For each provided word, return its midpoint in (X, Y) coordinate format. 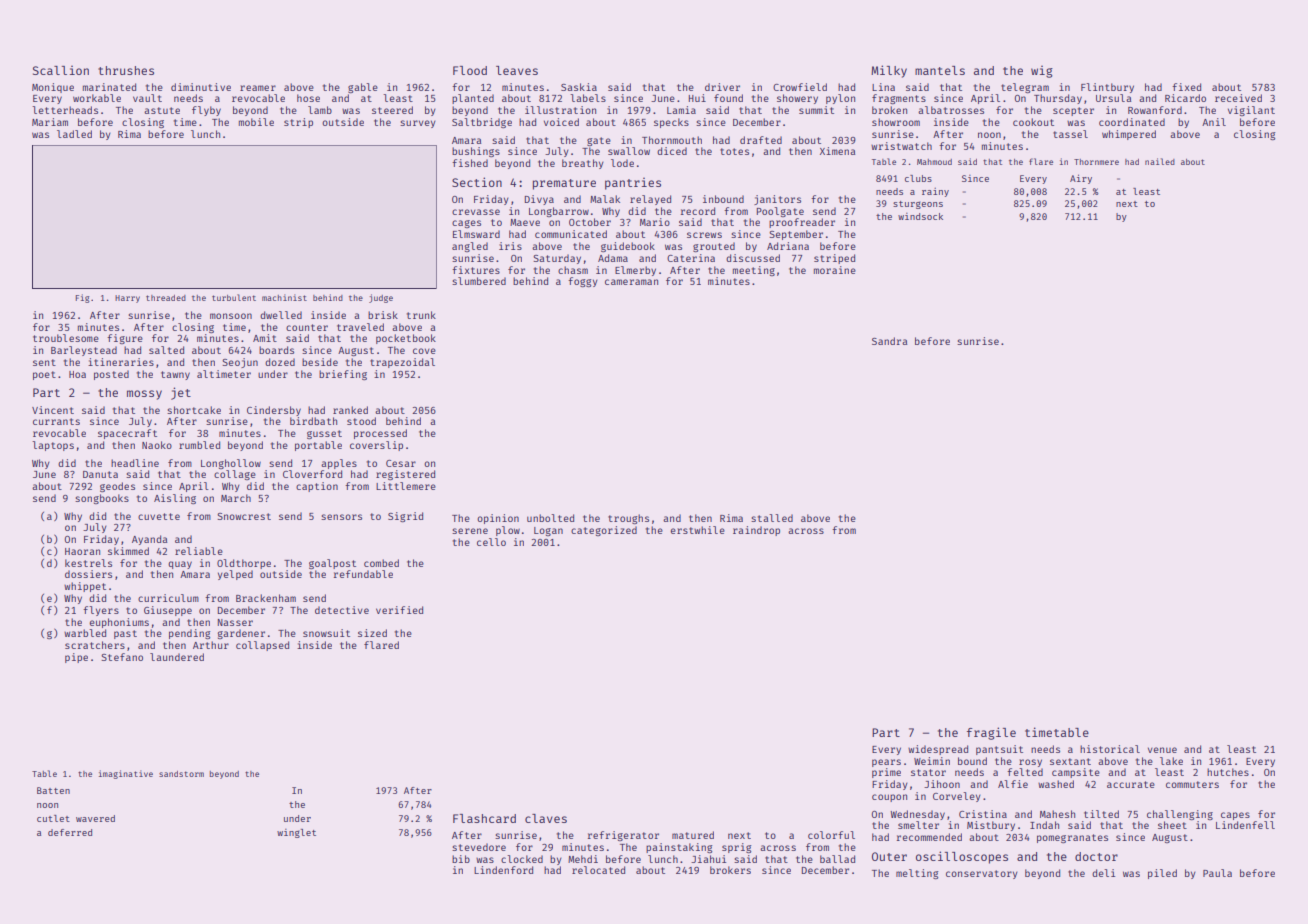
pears (886, 763)
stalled (772, 518)
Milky (889, 71)
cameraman (631, 282)
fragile (991, 733)
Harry (127, 299)
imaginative (126, 774)
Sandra (889, 341)
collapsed (262, 646)
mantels (940, 70)
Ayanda (149, 540)
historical (1110, 749)
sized (372, 633)
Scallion (61, 70)
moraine (835, 270)
